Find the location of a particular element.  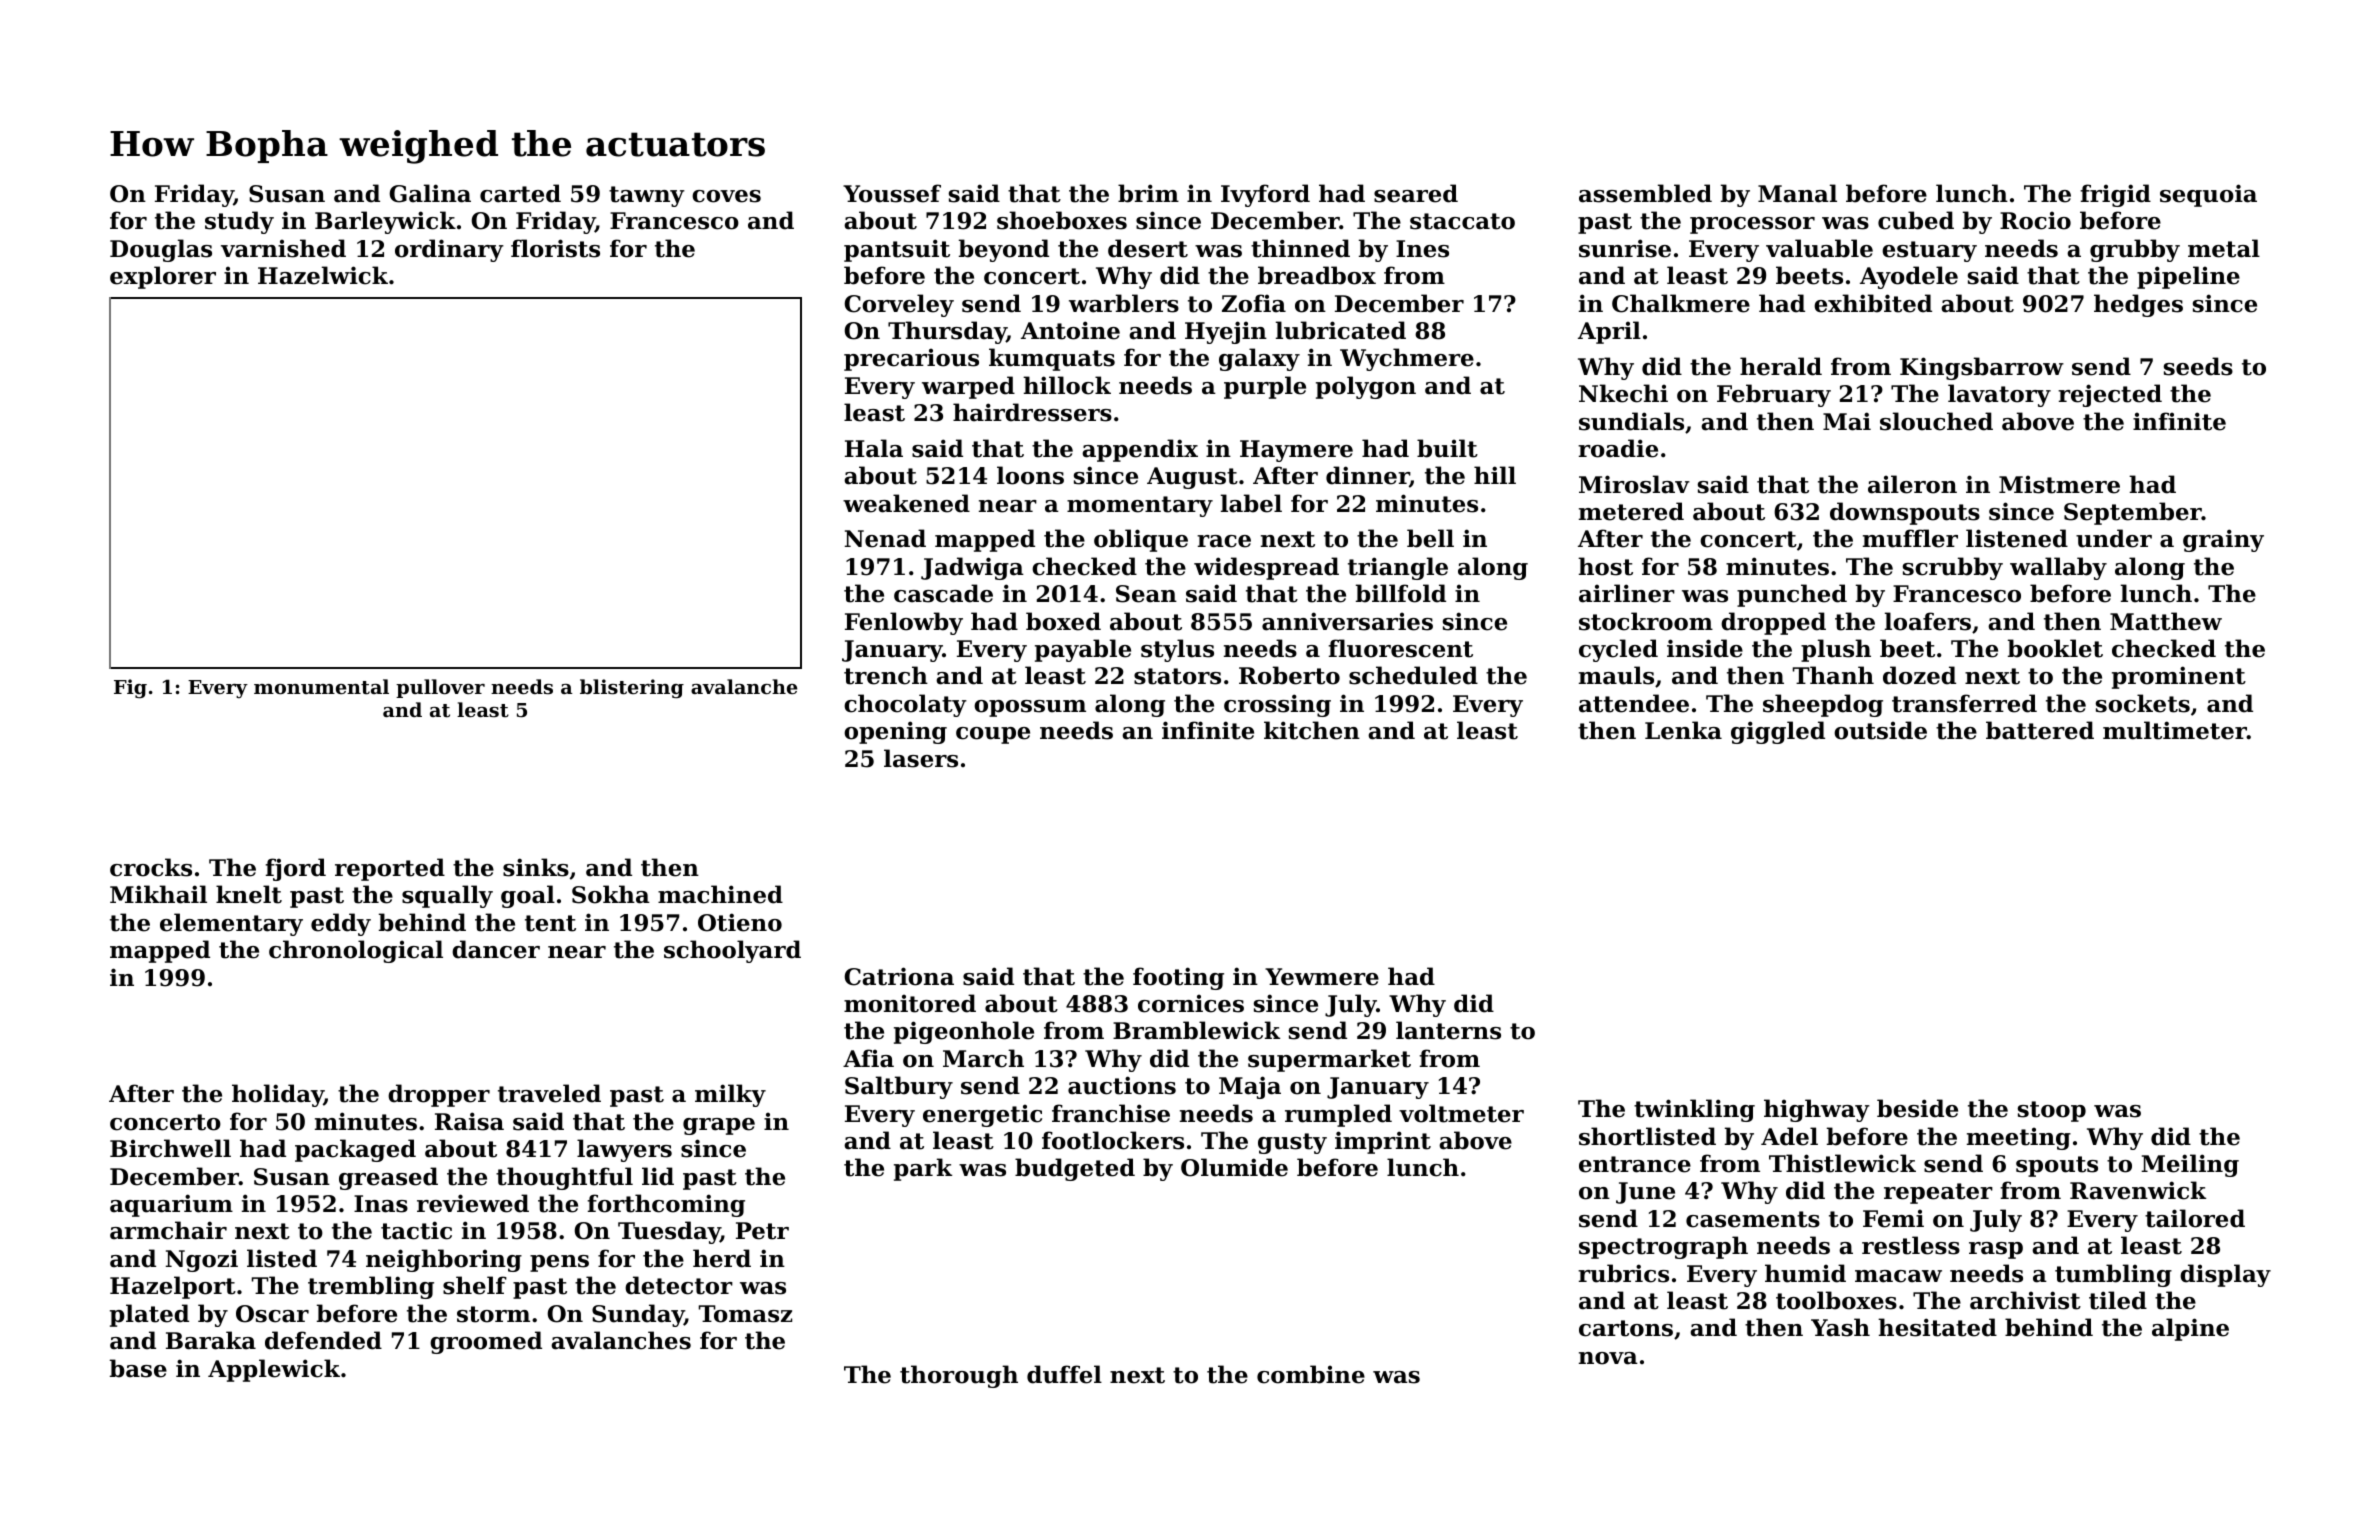

loons is located at coordinates (1030, 475).
